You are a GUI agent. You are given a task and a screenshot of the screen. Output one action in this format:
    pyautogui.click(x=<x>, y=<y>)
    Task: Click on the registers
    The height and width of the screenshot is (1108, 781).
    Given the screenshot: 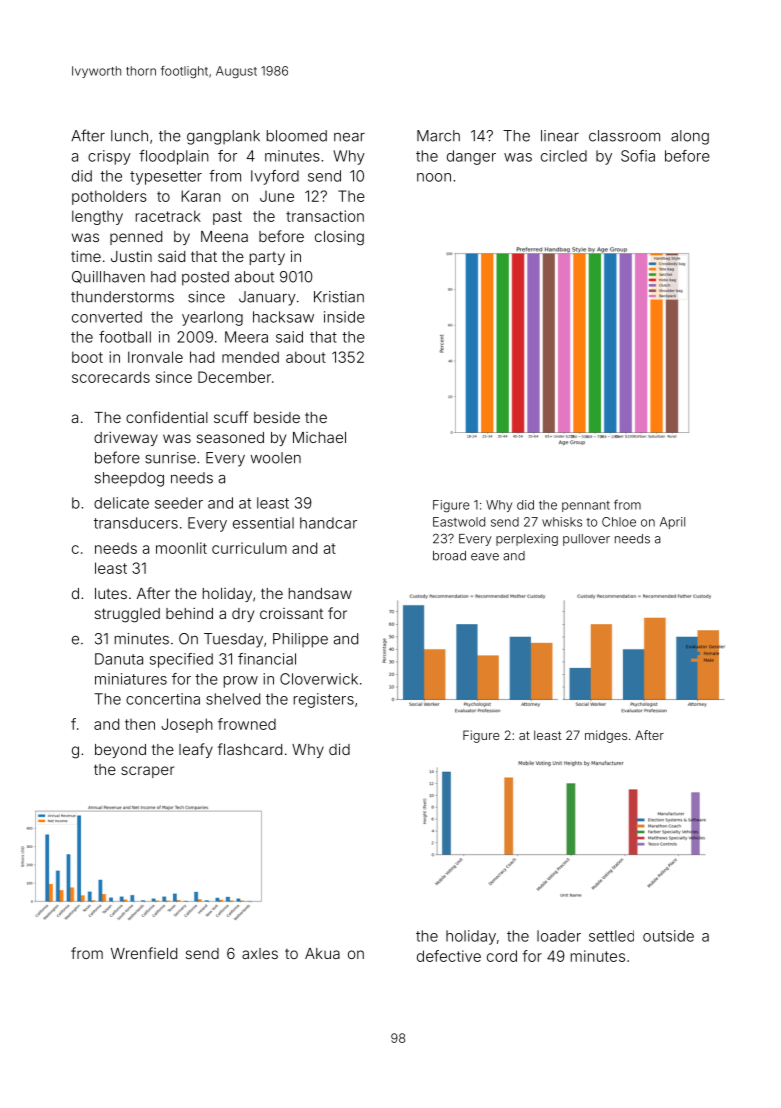 What is the action you would take?
    pyautogui.click(x=324, y=700)
